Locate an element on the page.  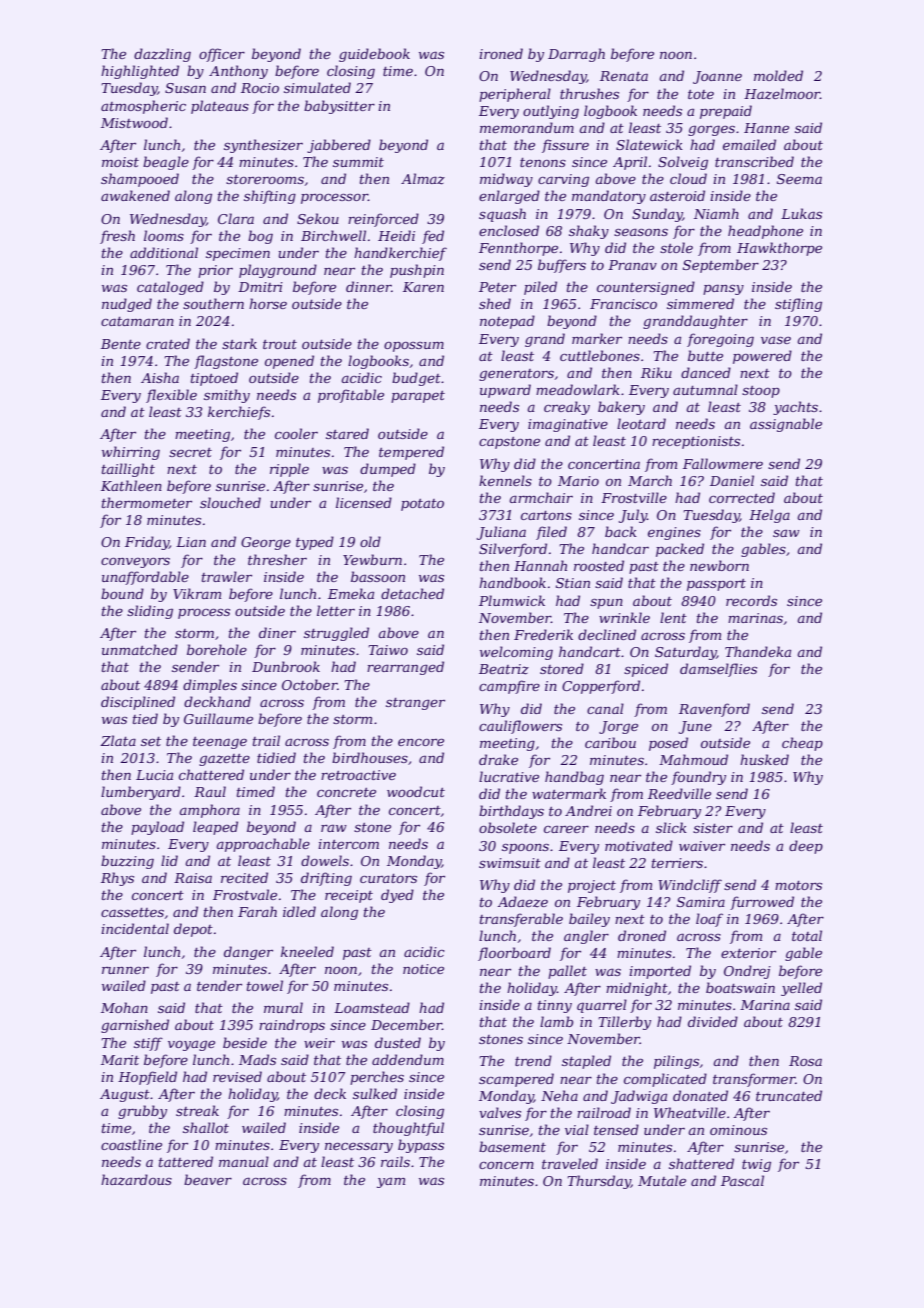
scampered is located at coordinates (516, 1080).
